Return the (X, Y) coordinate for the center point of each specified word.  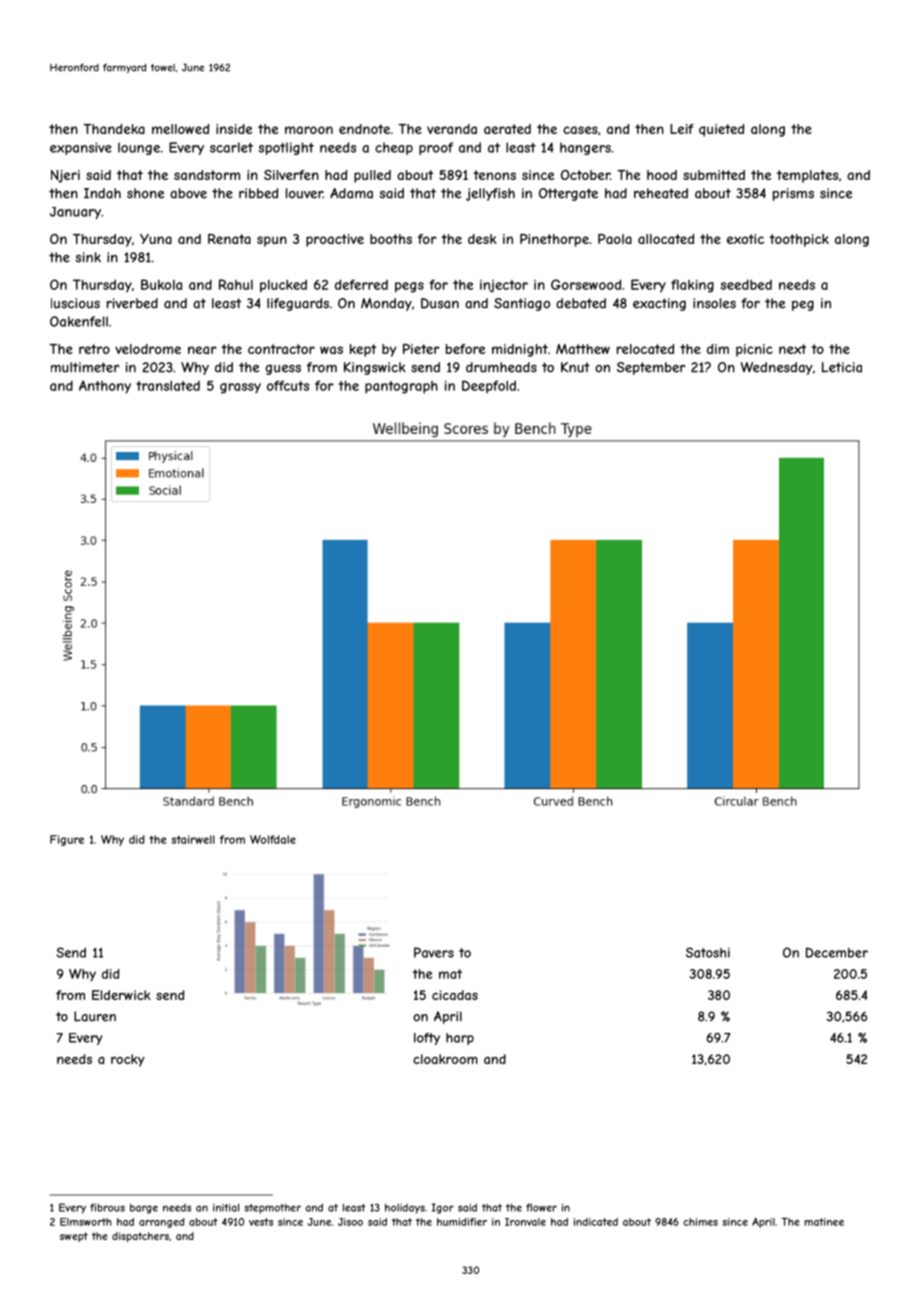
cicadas (455, 995)
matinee (824, 1222)
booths (391, 239)
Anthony (105, 387)
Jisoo (350, 1222)
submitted (714, 175)
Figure (67, 840)
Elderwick (121, 995)
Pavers (434, 952)
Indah (102, 193)
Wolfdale (273, 839)
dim (718, 349)
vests (261, 1222)
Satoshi (708, 952)
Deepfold (489, 386)
